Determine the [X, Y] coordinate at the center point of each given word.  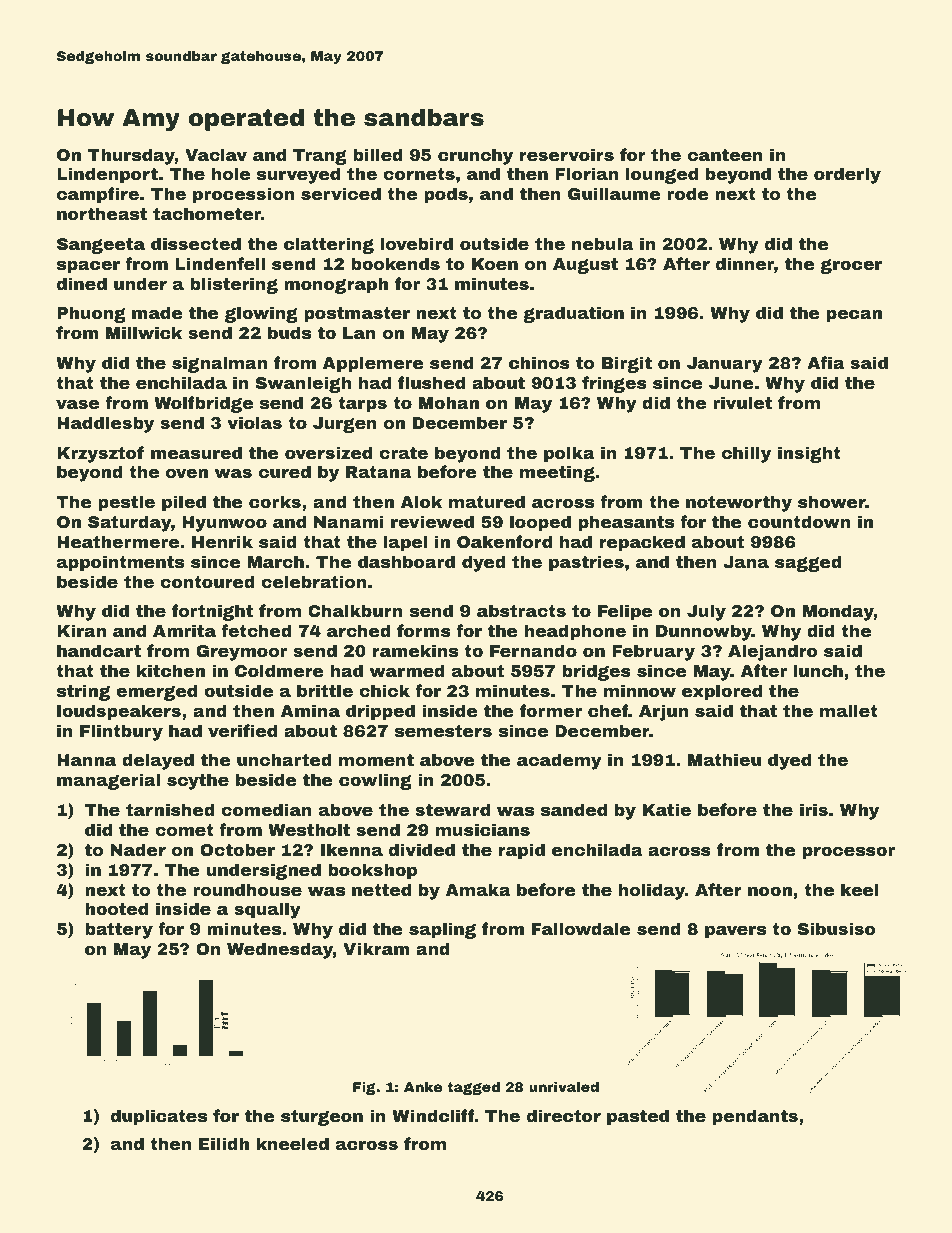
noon [770, 891]
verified [242, 730]
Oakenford [504, 541]
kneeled [293, 1143]
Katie [667, 809]
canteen [725, 155]
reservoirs [567, 154]
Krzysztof [100, 454]
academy [559, 761]
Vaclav [216, 154]
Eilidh [224, 1143]
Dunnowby [704, 632]
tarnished [170, 809]
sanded [574, 809]
